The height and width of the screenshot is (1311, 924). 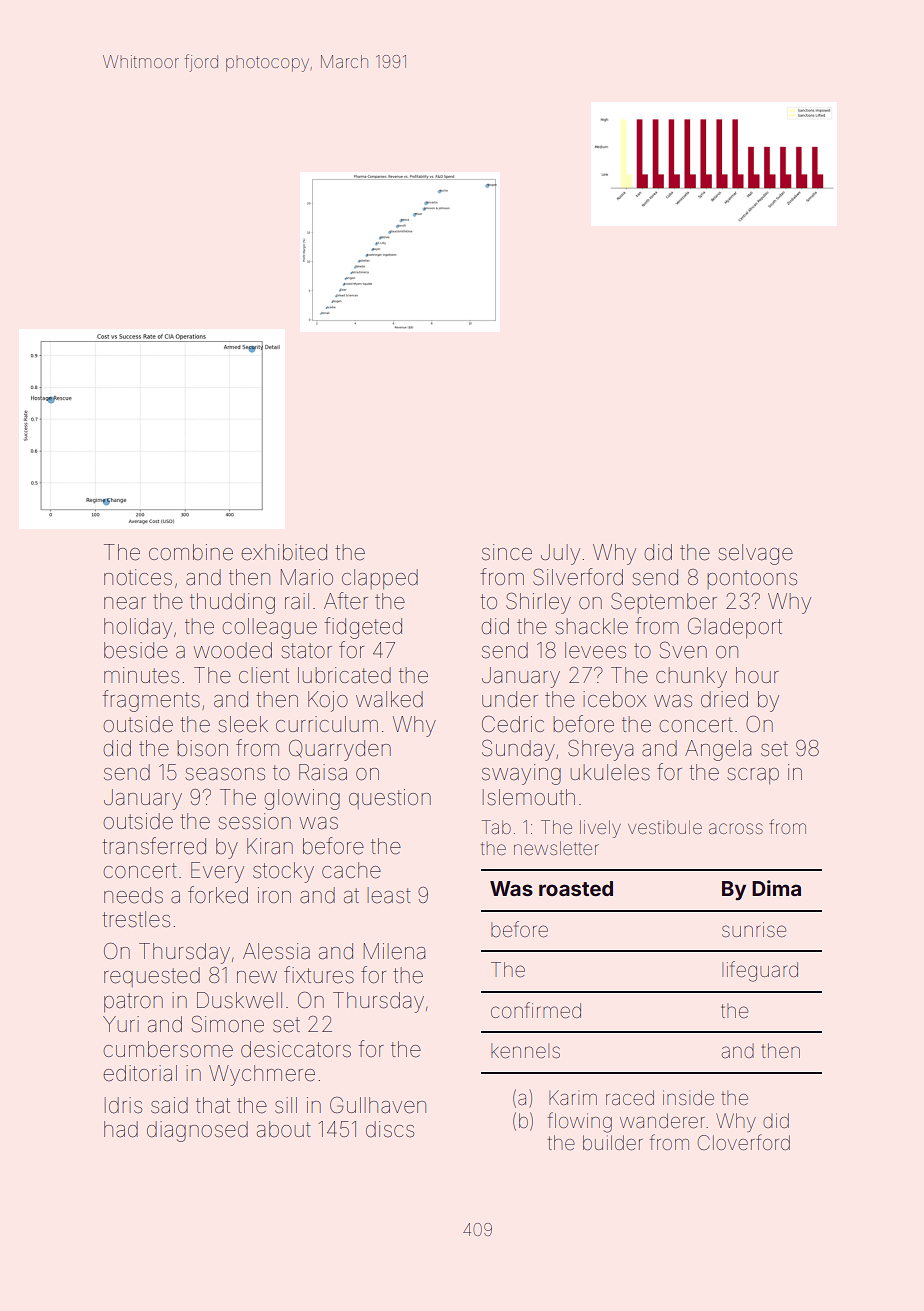 What do you see at coordinates (760, 971) in the screenshot?
I see `lifeguard` at bounding box center [760, 971].
